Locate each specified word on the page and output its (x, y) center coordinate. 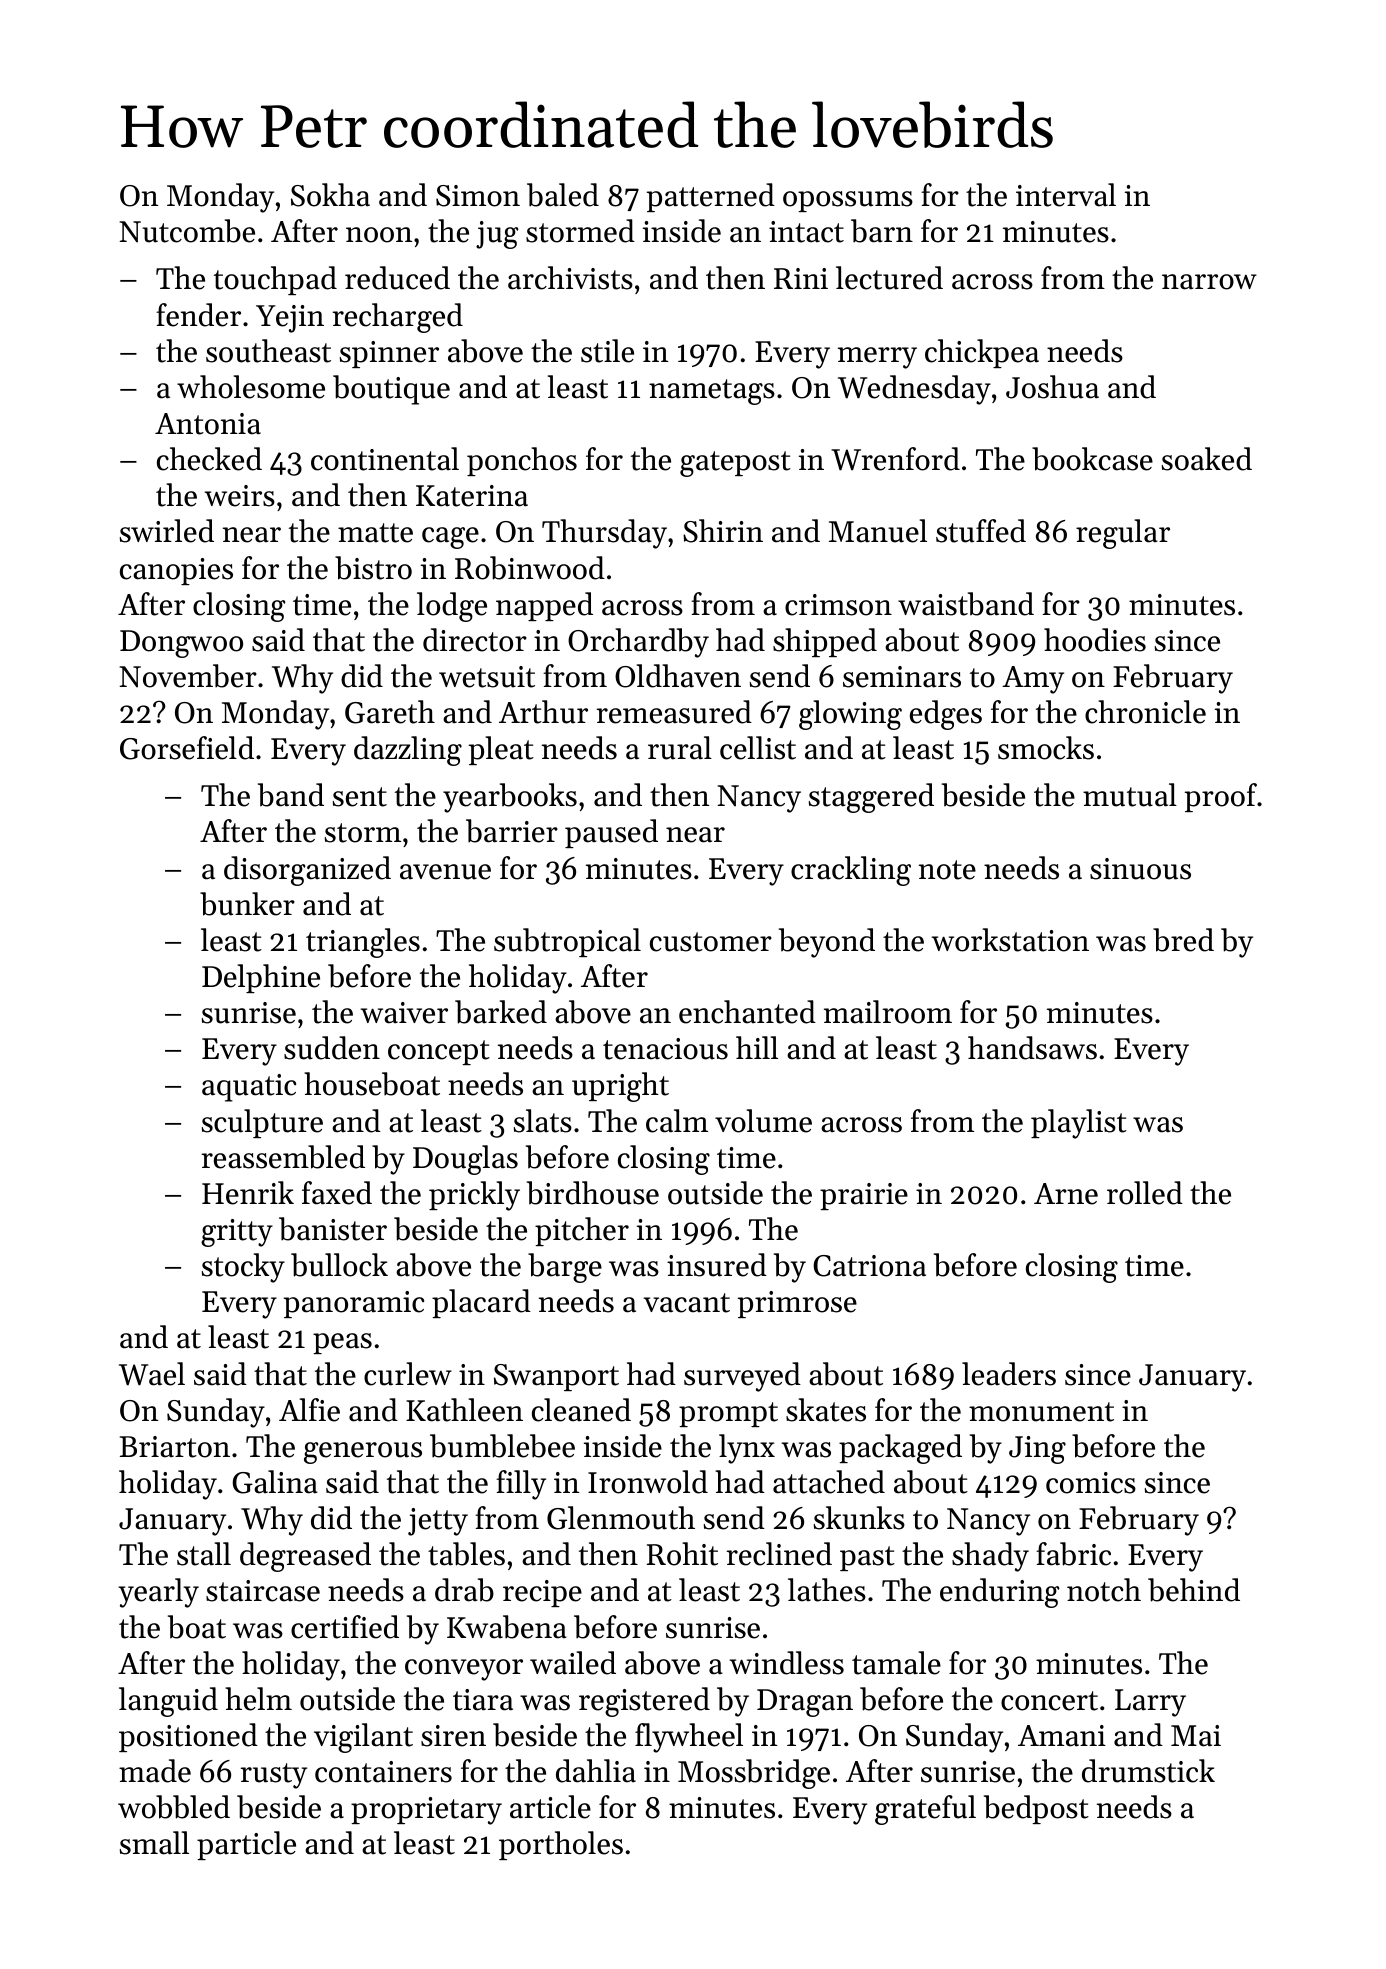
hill (757, 1047)
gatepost (735, 464)
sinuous (1140, 869)
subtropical (567, 942)
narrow (1209, 282)
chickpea (982, 353)
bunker (247, 904)
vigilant (363, 1738)
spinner (389, 354)
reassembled (283, 1157)
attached (829, 1482)
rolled (1145, 1193)
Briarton (175, 1447)
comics (1091, 1483)
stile (607, 351)
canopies (176, 571)
